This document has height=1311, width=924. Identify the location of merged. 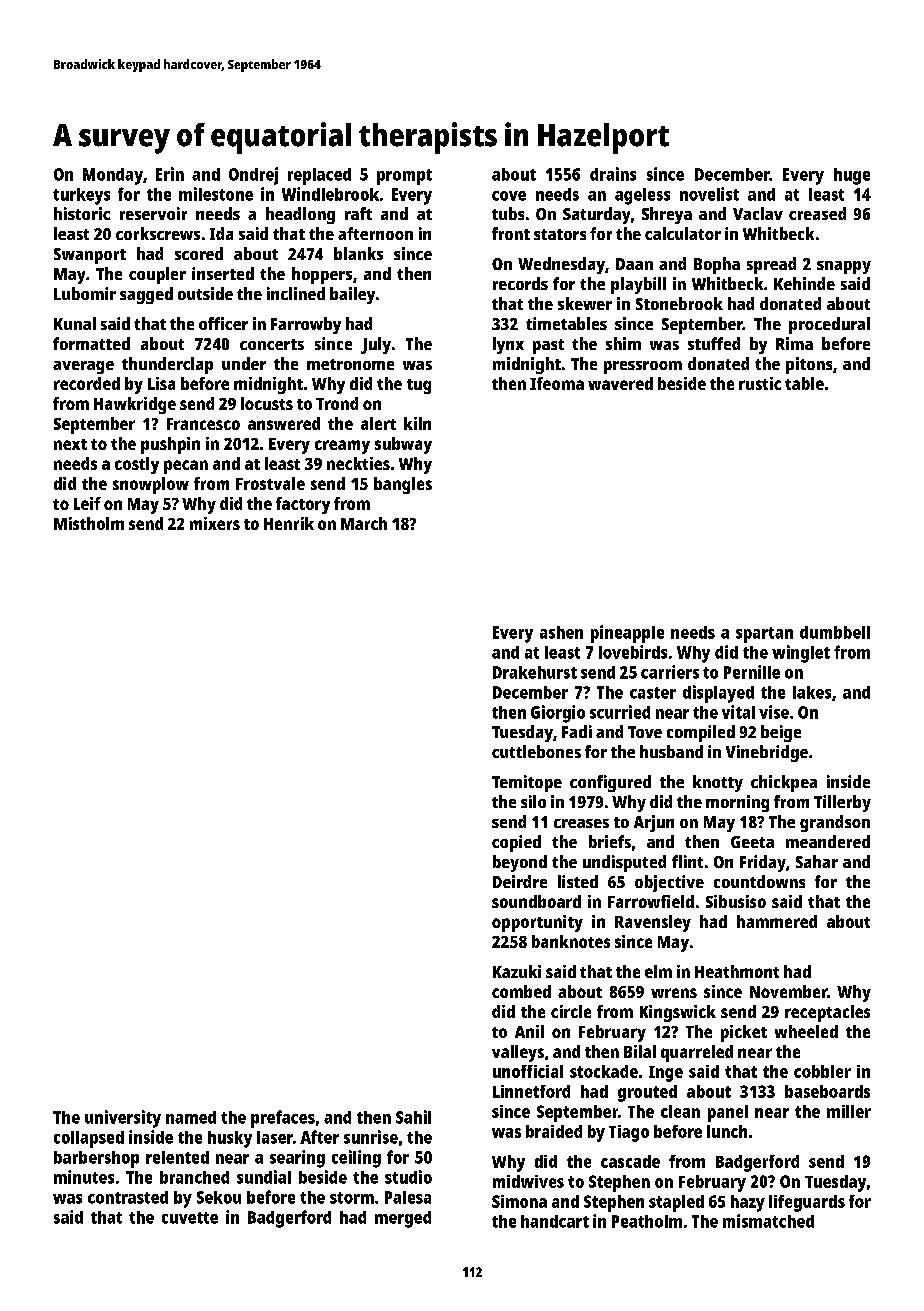
(403, 1219).
